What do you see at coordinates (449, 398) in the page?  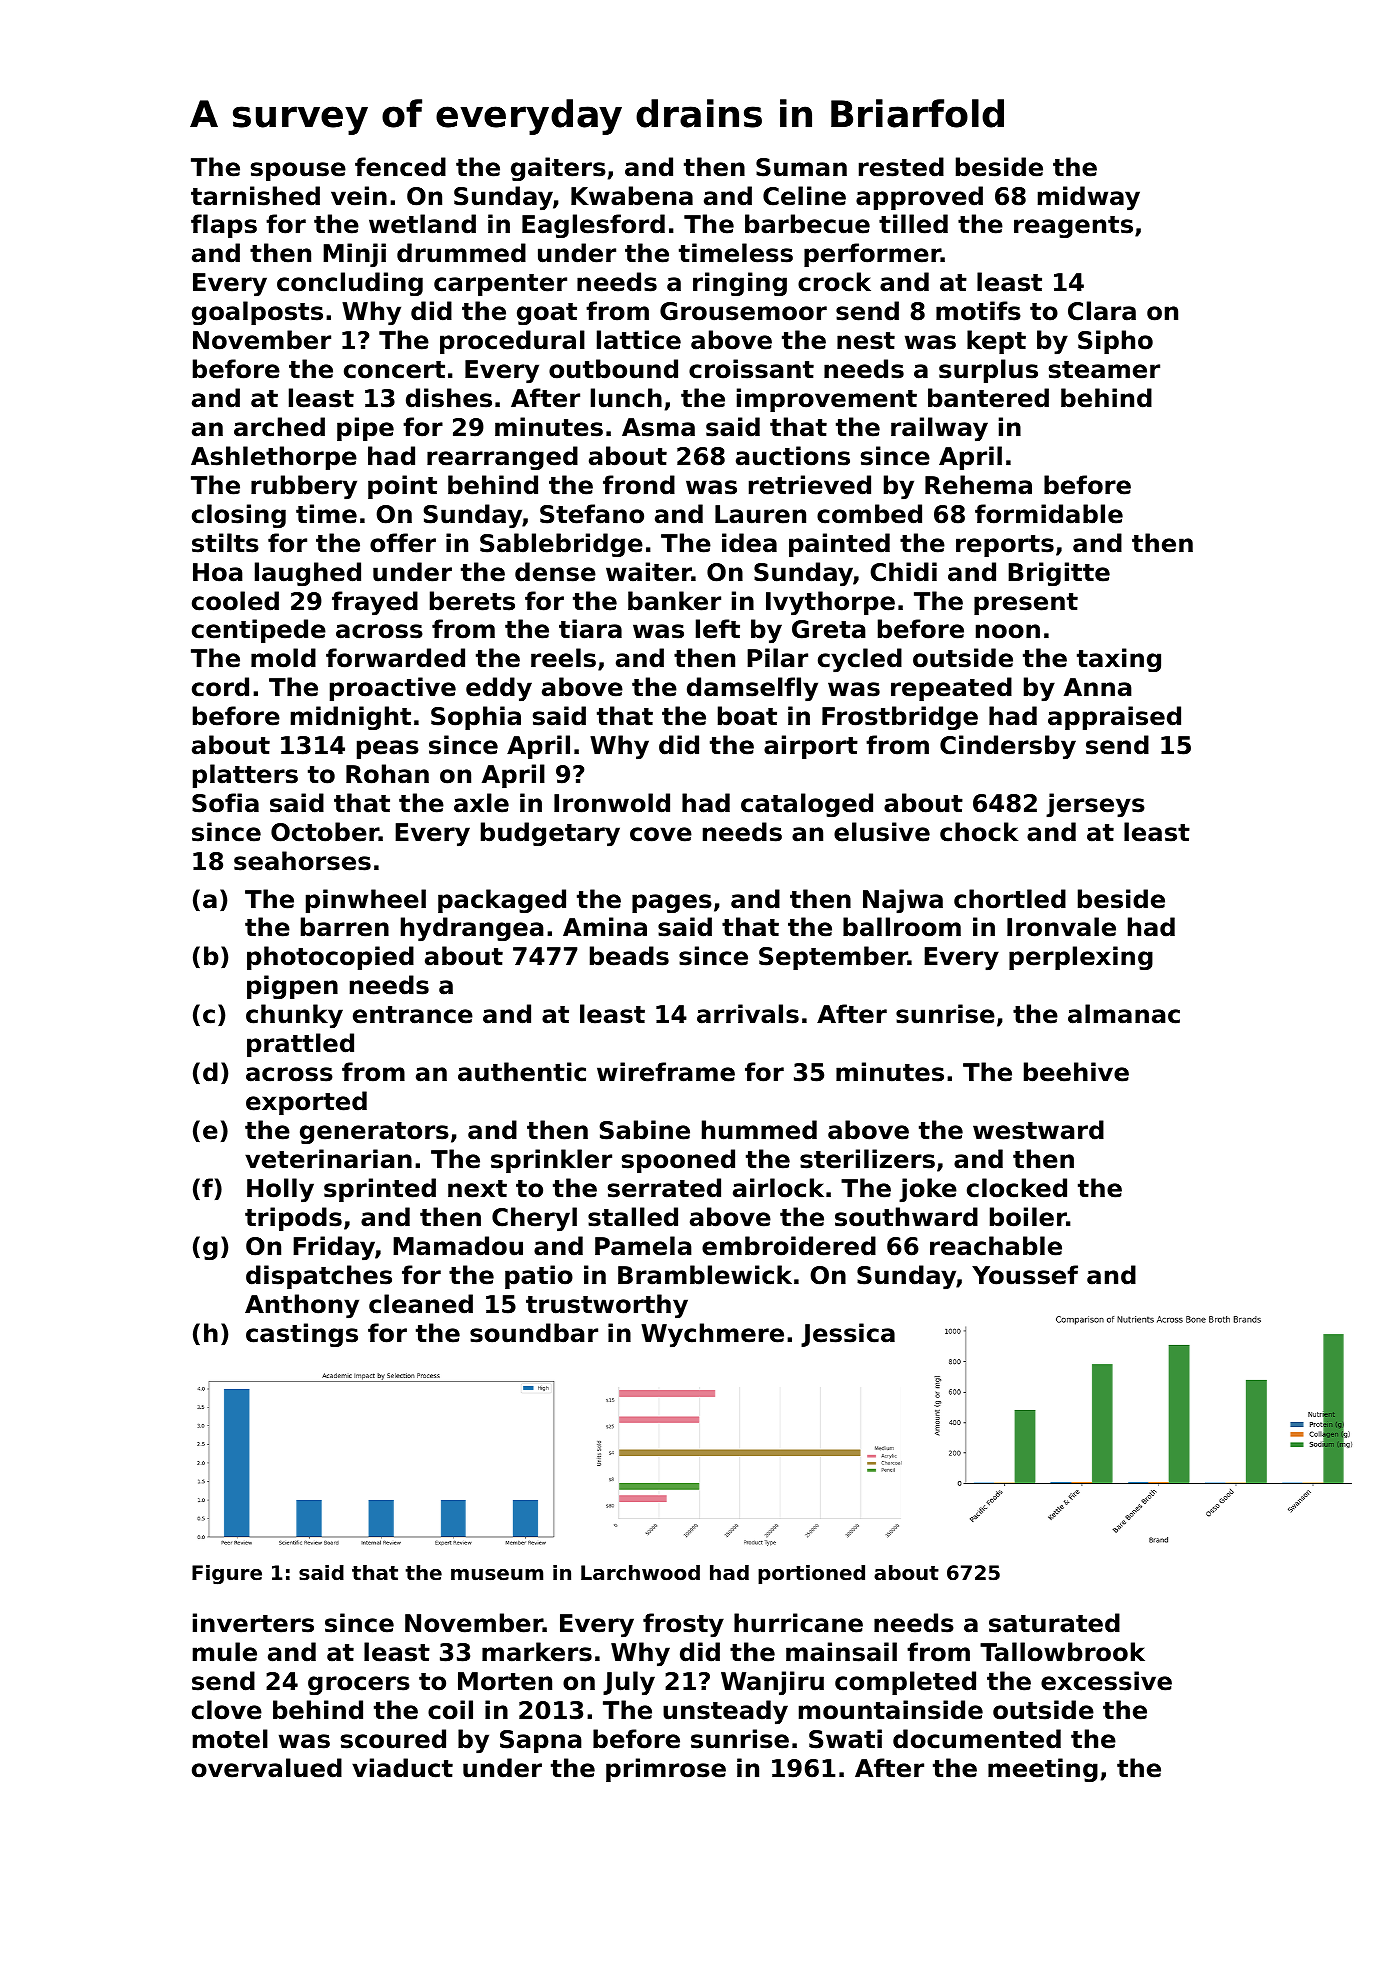 I see `dishes` at bounding box center [449, 398].
